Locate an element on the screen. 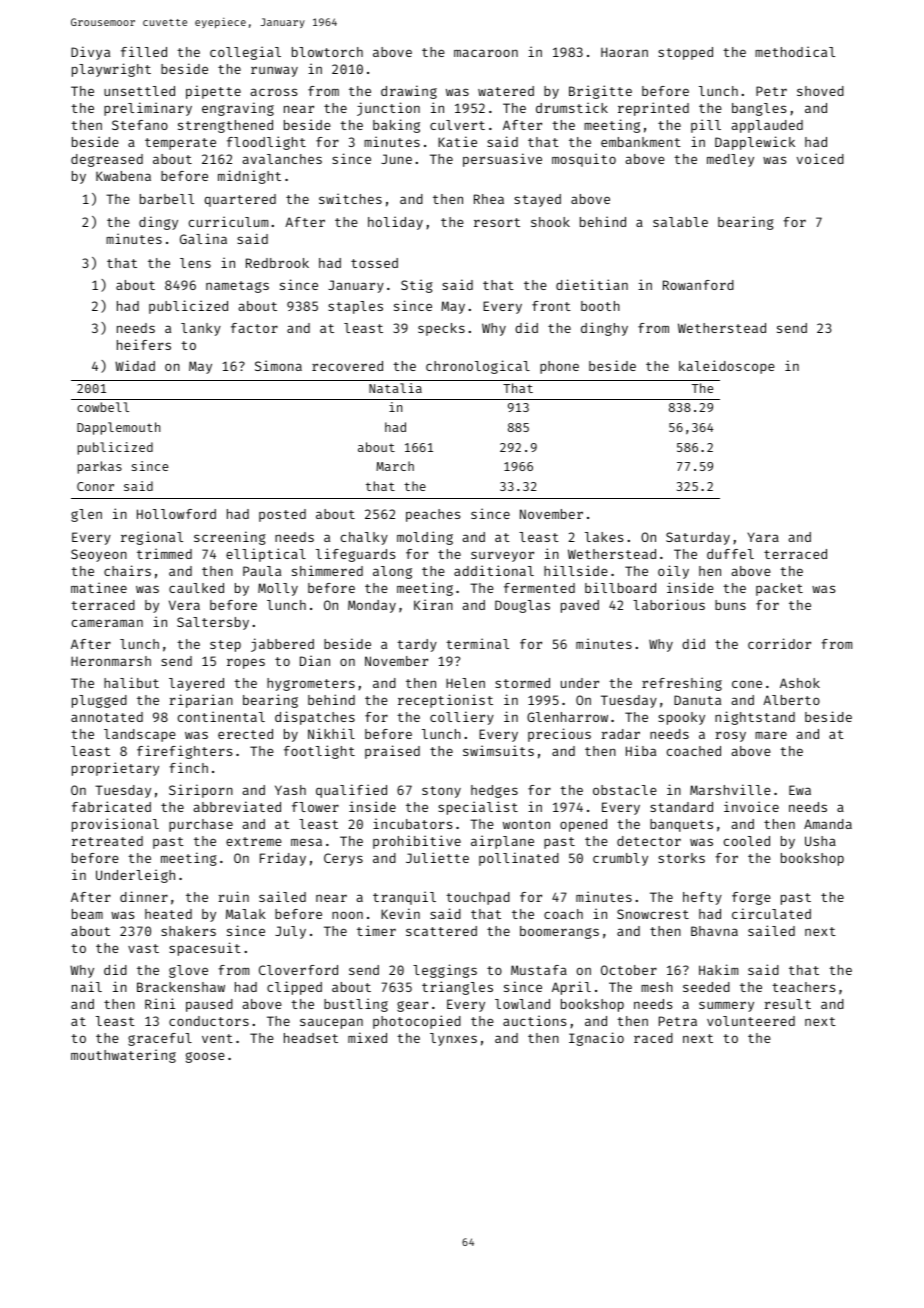  staples is located at coordinates (355, 307).
